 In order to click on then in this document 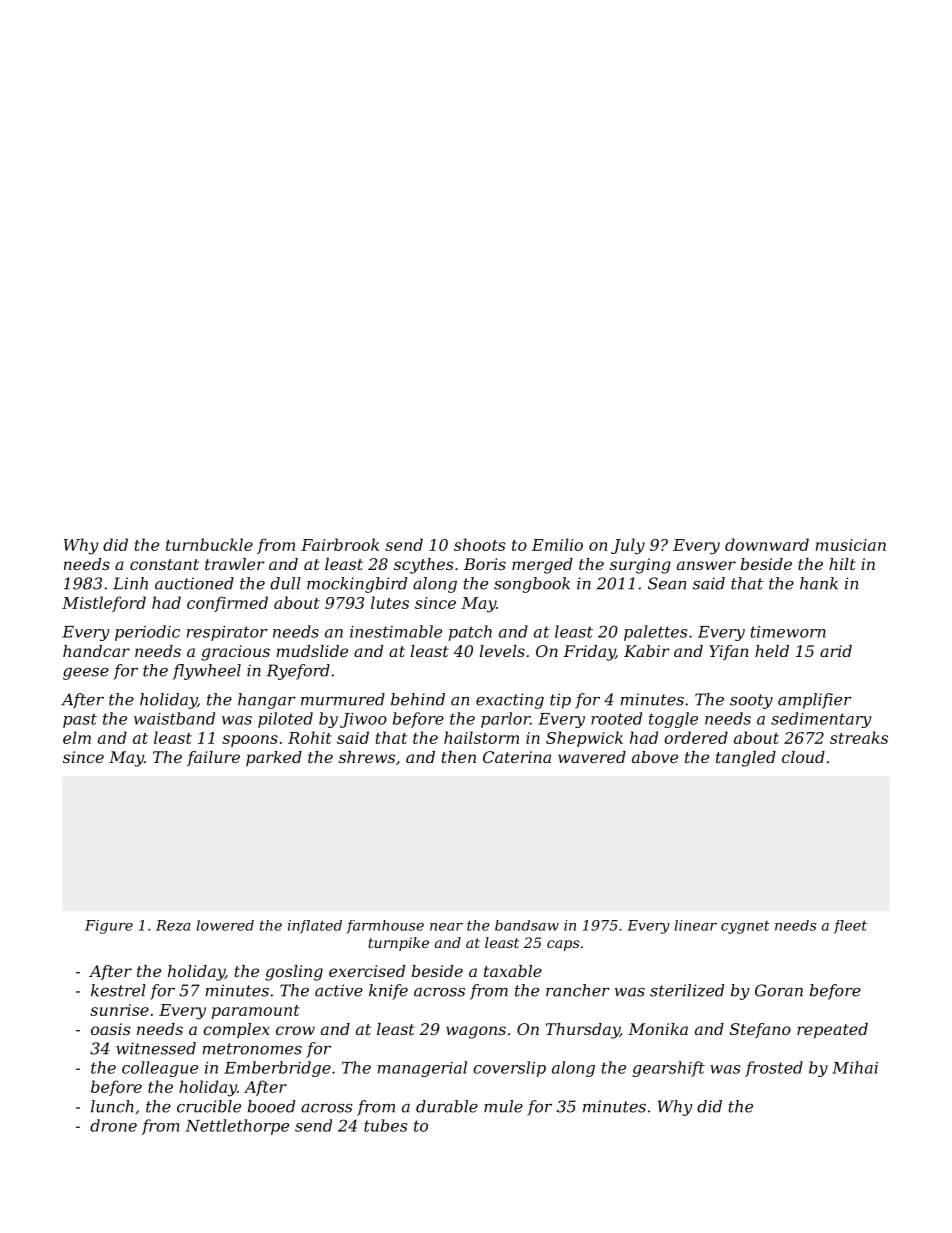, I will do `click(459, 757)`.
